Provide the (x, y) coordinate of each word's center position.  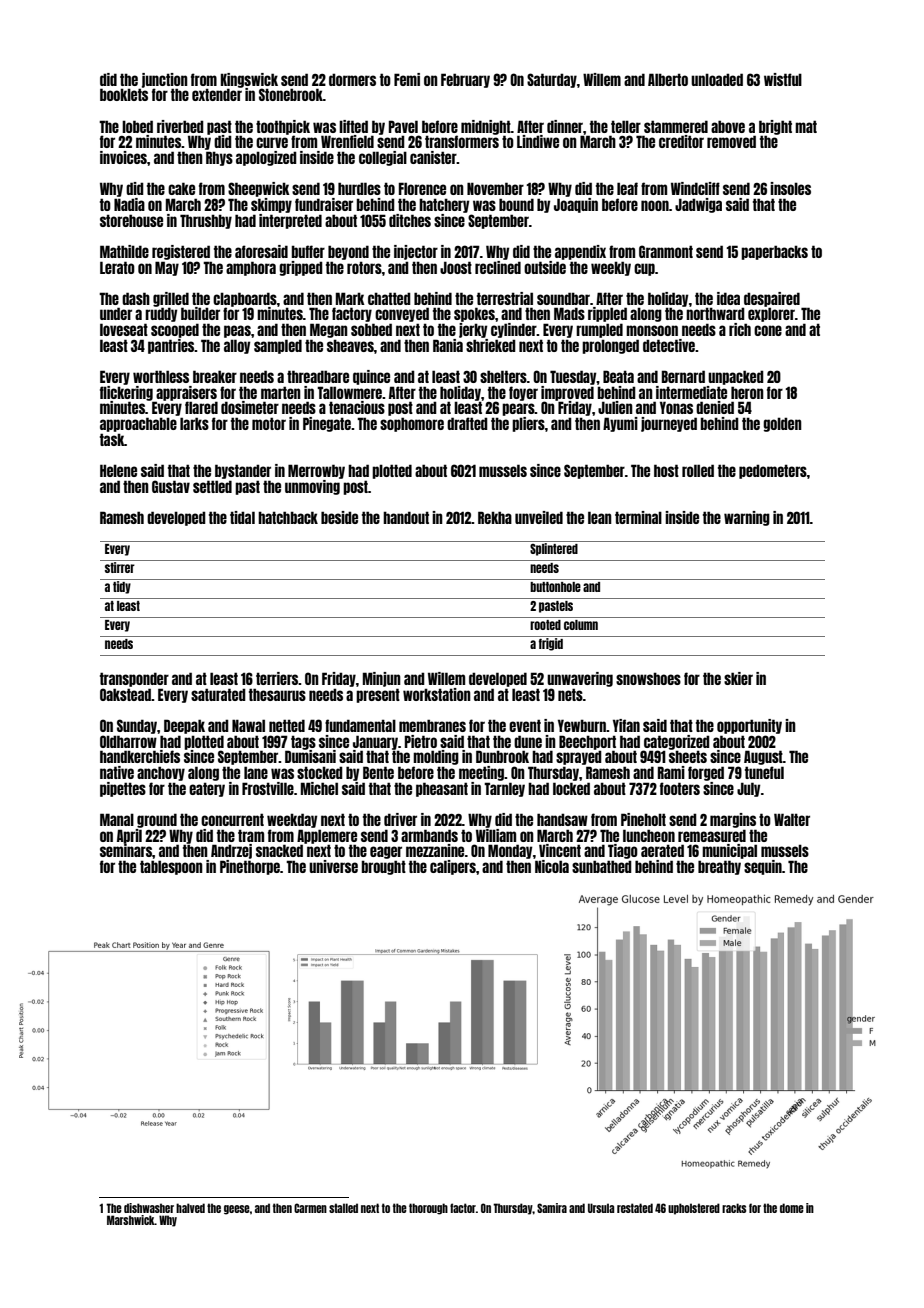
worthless (161, 376)
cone (768, 330)
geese (237, 1210)
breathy (719, 867)
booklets (124, 94)
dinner (565, 126)
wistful (783, 79)
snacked (279, 850)
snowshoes (648, 678)
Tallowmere (349, 392)
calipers (453, 867)
